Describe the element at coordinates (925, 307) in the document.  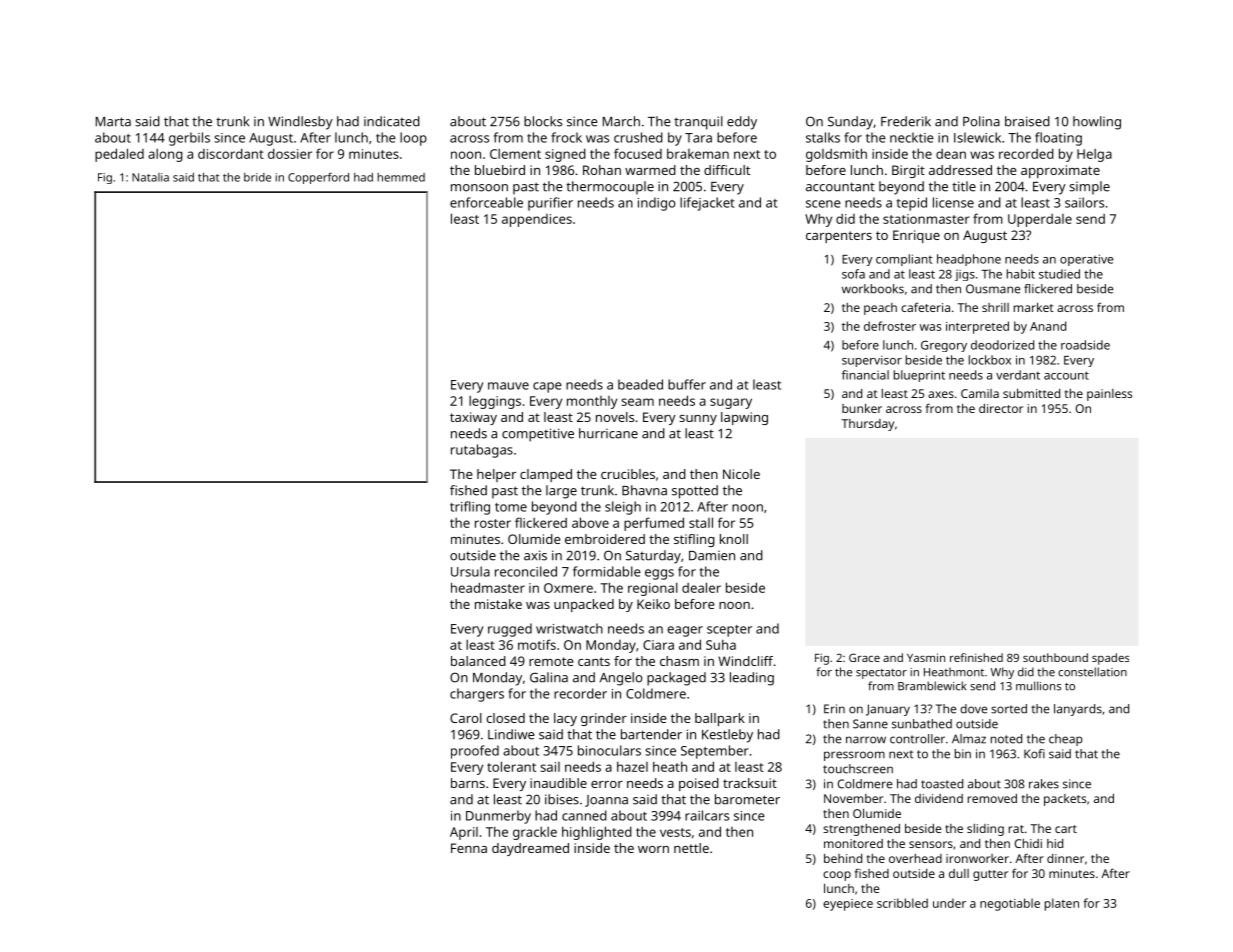
I see `cafeteria` at that location.
